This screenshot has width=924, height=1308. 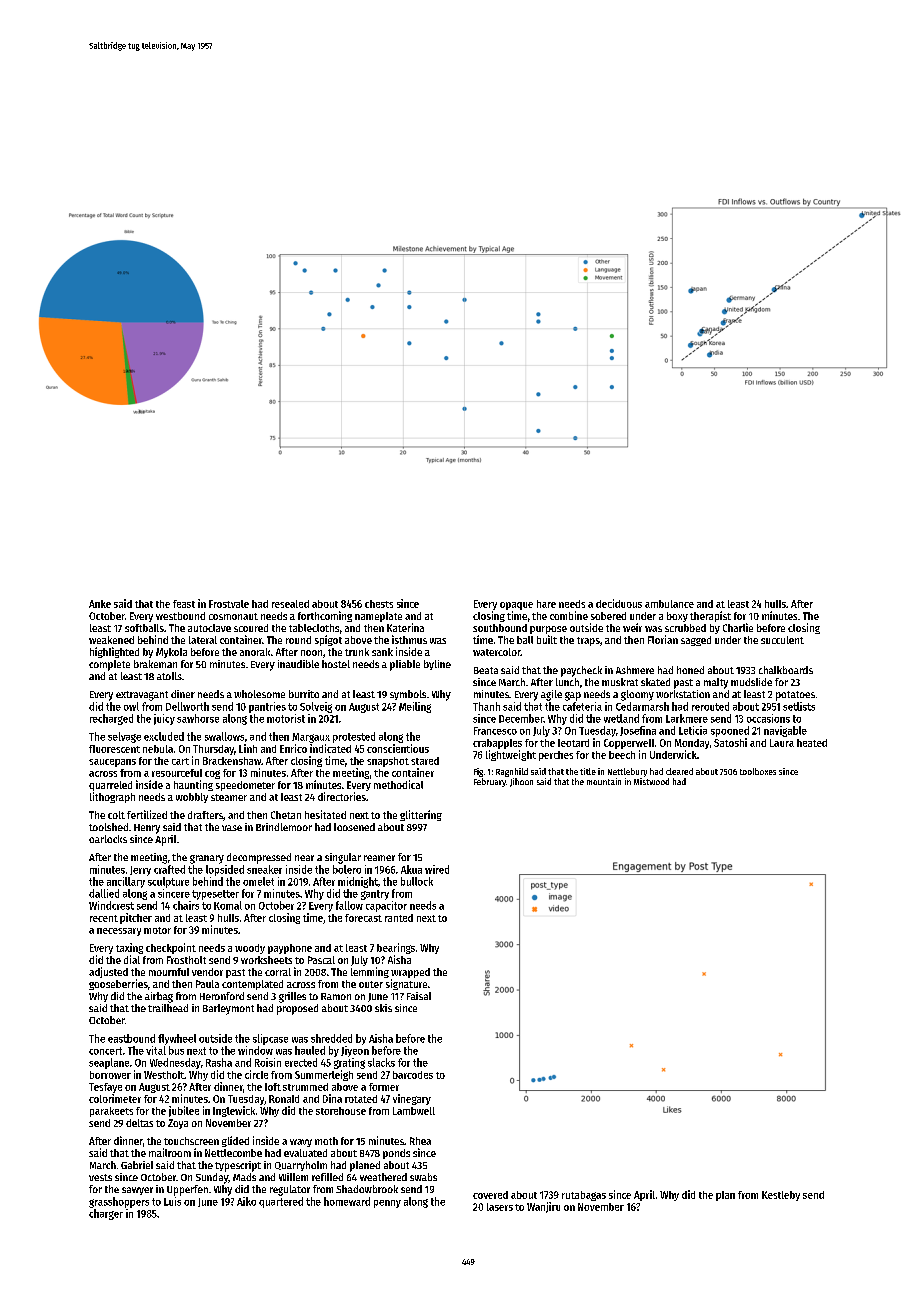 What do you see at coordinates (758, 771) in the screenshot?
I see `toolboxes` at bounding box center [758, 771].
